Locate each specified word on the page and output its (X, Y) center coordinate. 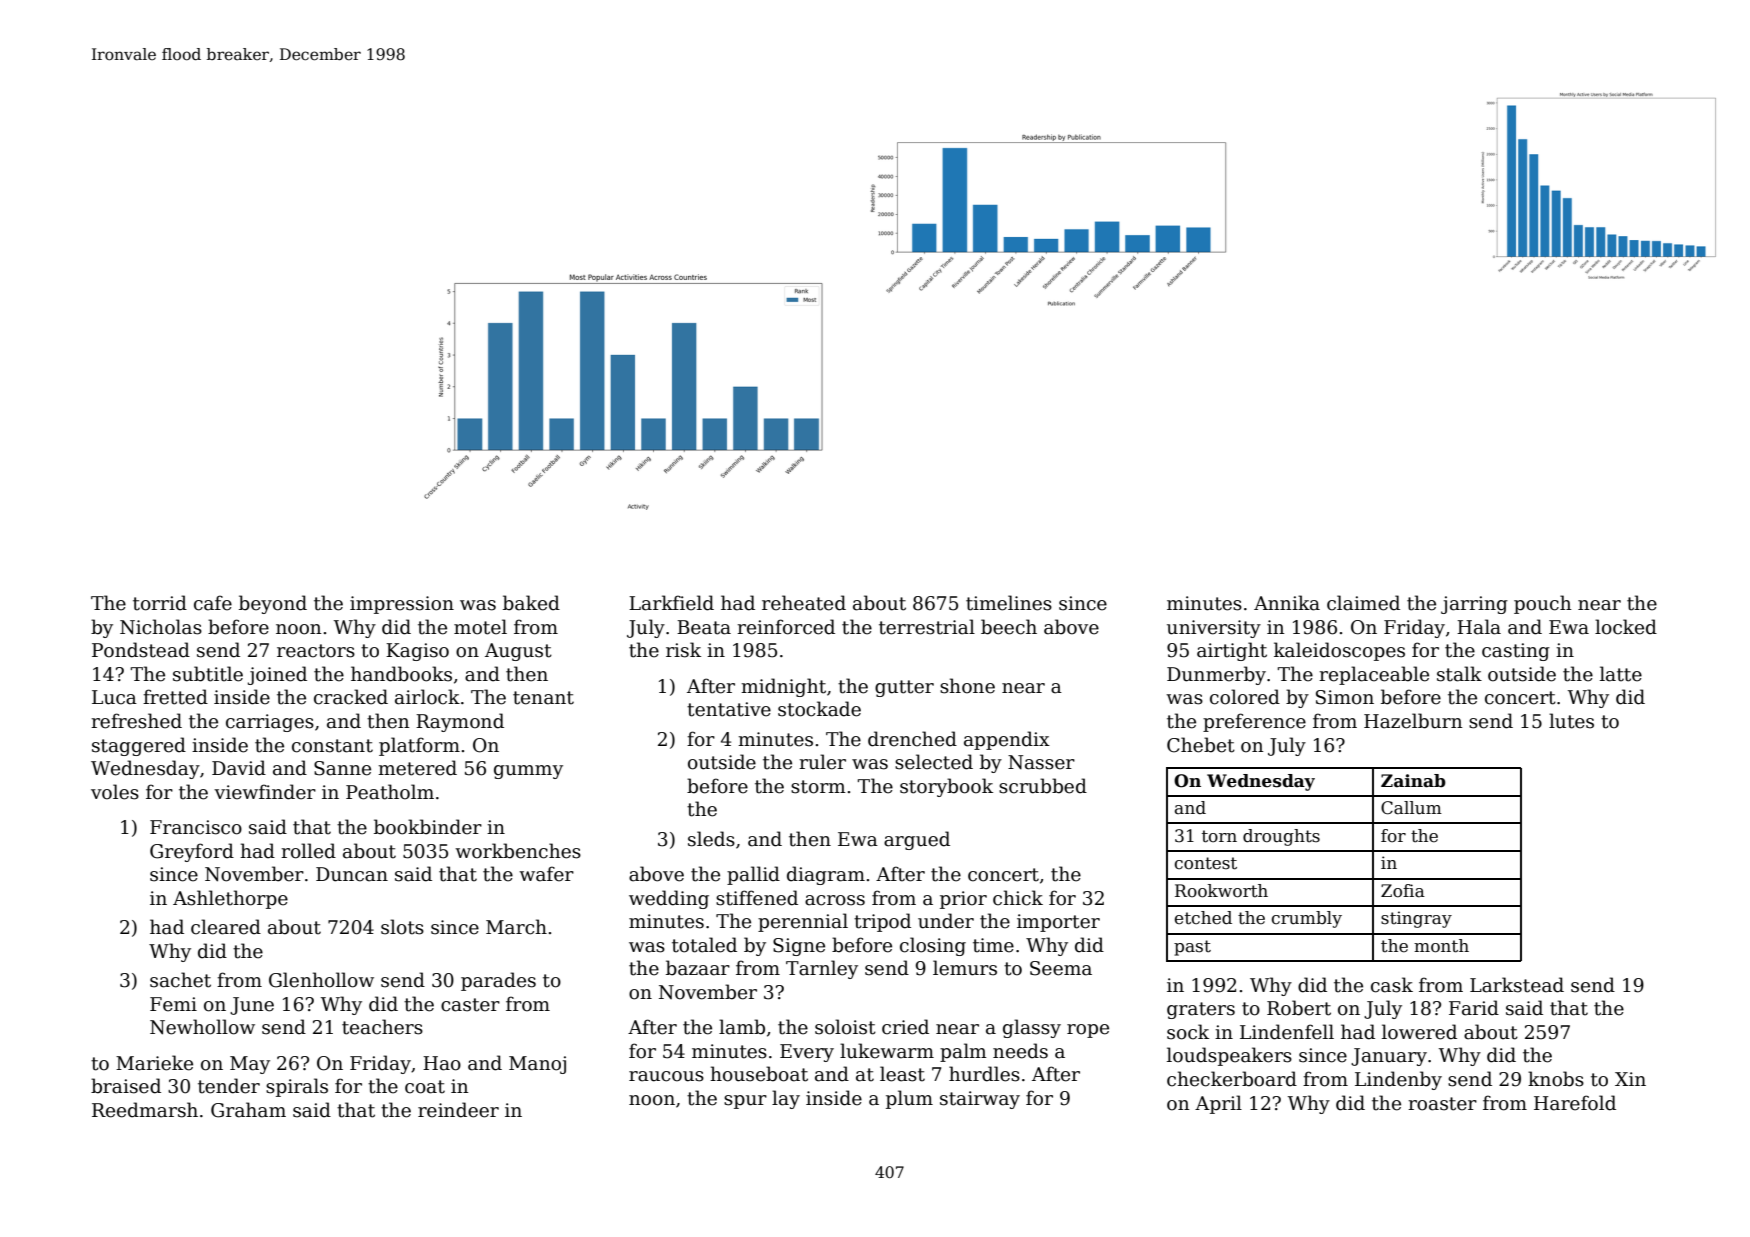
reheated (804, 603)
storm (818, 787)
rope (1088, 1031)
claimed (1363, 603)
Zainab (1413, 781)
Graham (248, 1110)
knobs (1556, 1079)
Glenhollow (321, 980)
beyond (273, 604)
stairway (980, 1100)
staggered (139, 746)
